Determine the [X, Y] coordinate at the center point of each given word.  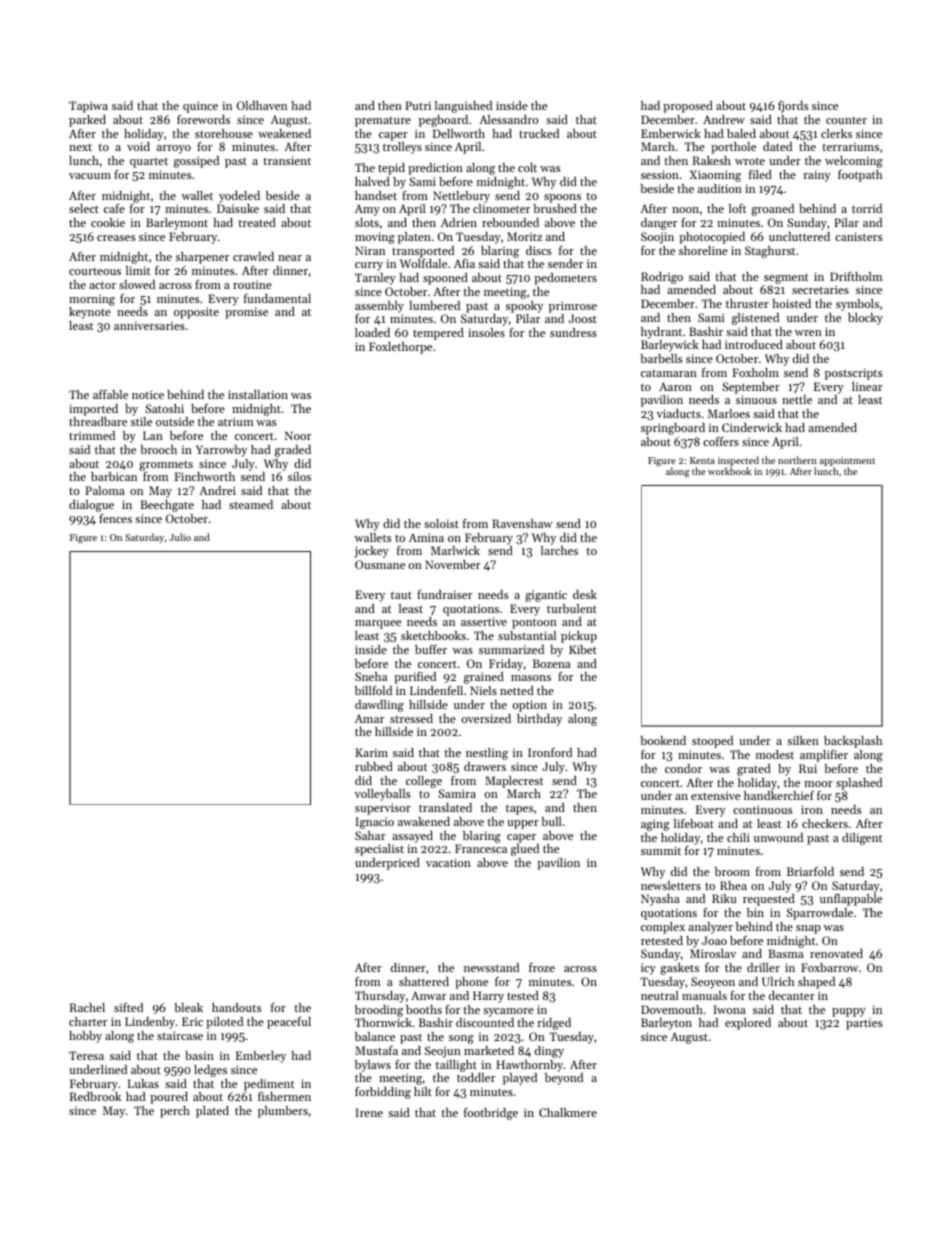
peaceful [289, 1023]
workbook [729, 471]
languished [463, 107]
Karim [371, 752]
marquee [378, 624]
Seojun [443, 1052]
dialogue [91, 506]
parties [864, 1024]
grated [754, 770]
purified [415, 678]
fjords [793, 107]
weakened [284, 133]
